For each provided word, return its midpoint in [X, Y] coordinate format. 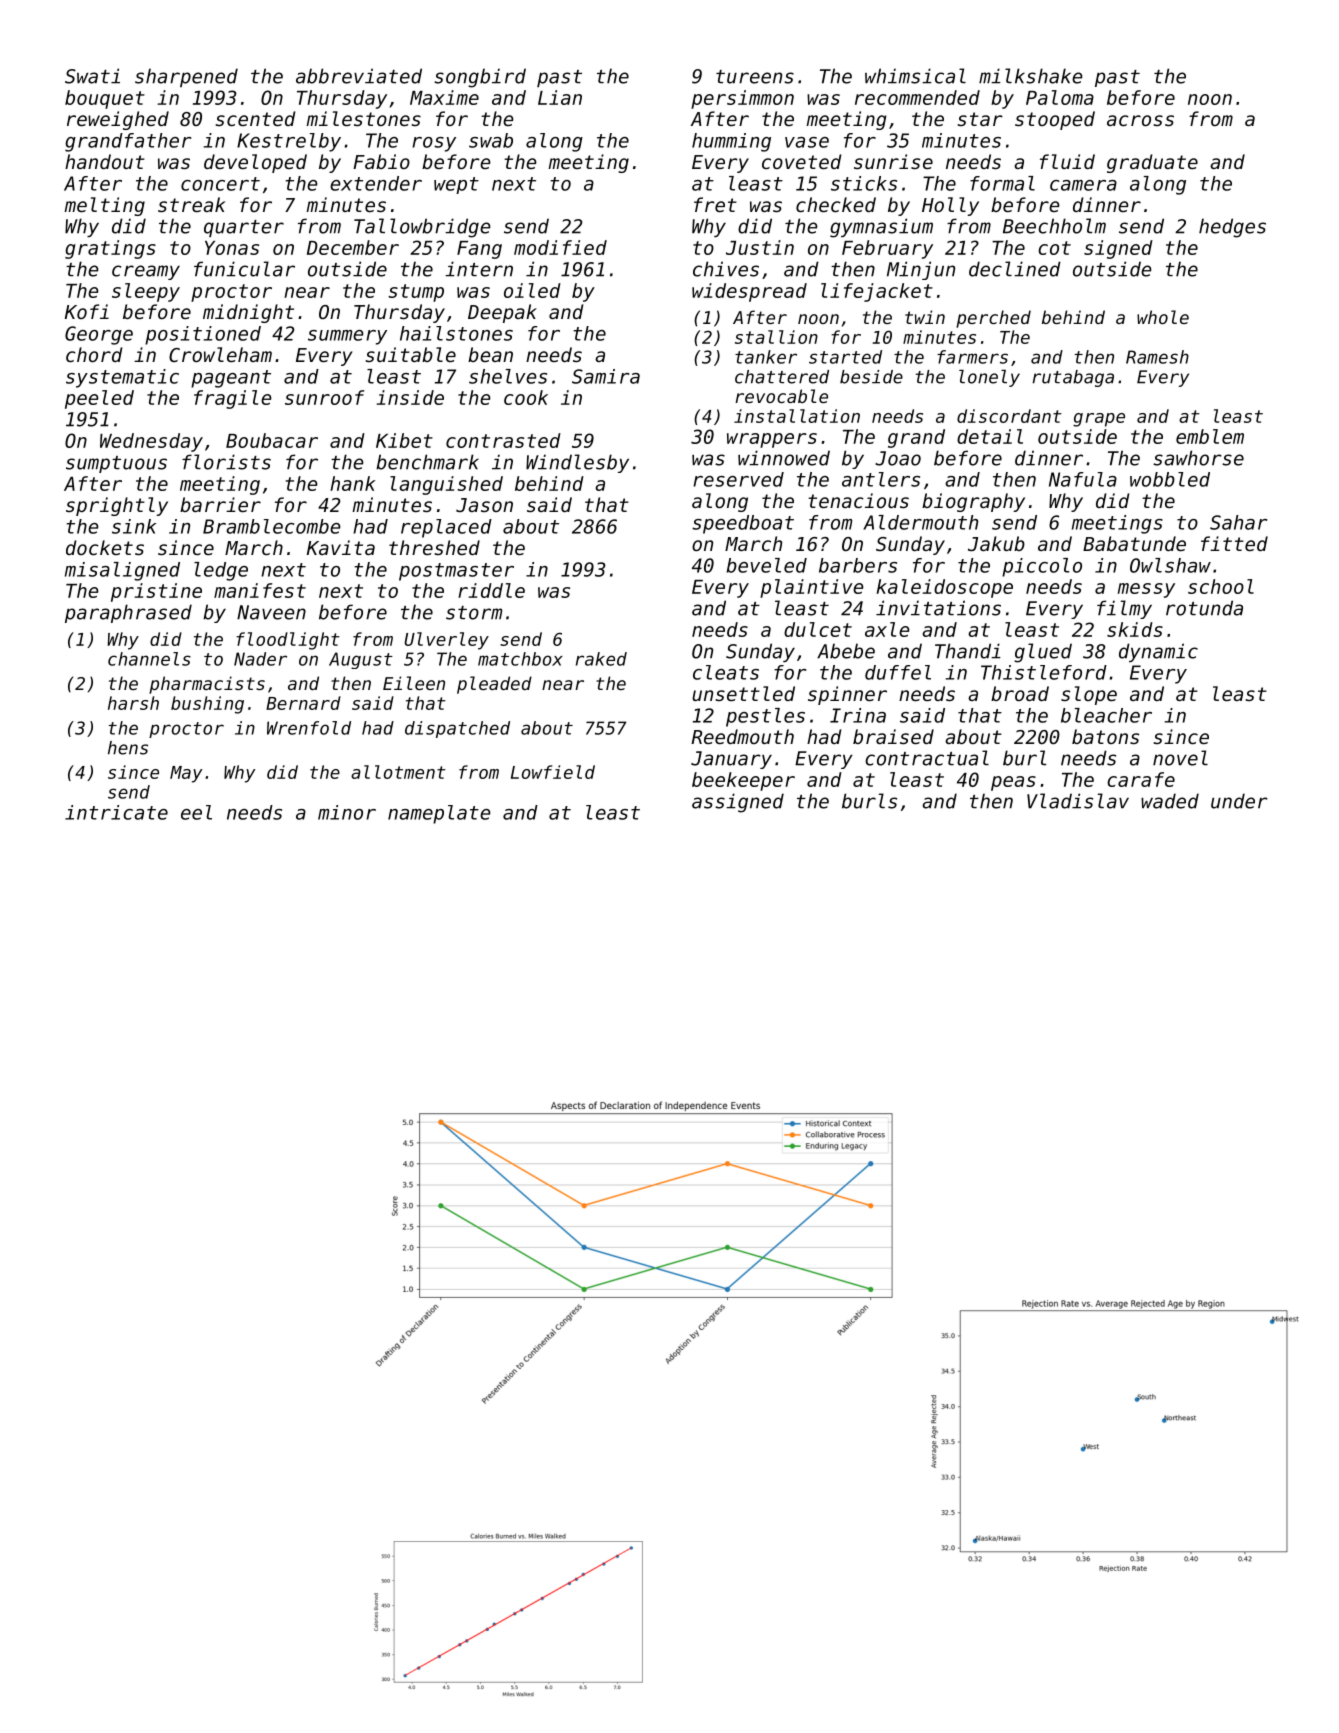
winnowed [784, 458]
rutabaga [1073, 378]
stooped [1055, 120]
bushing [207, 705]
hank [352, 483]
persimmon [742, 99]
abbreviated [359, 76]
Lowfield [553, 772]
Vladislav [1078, 801]
